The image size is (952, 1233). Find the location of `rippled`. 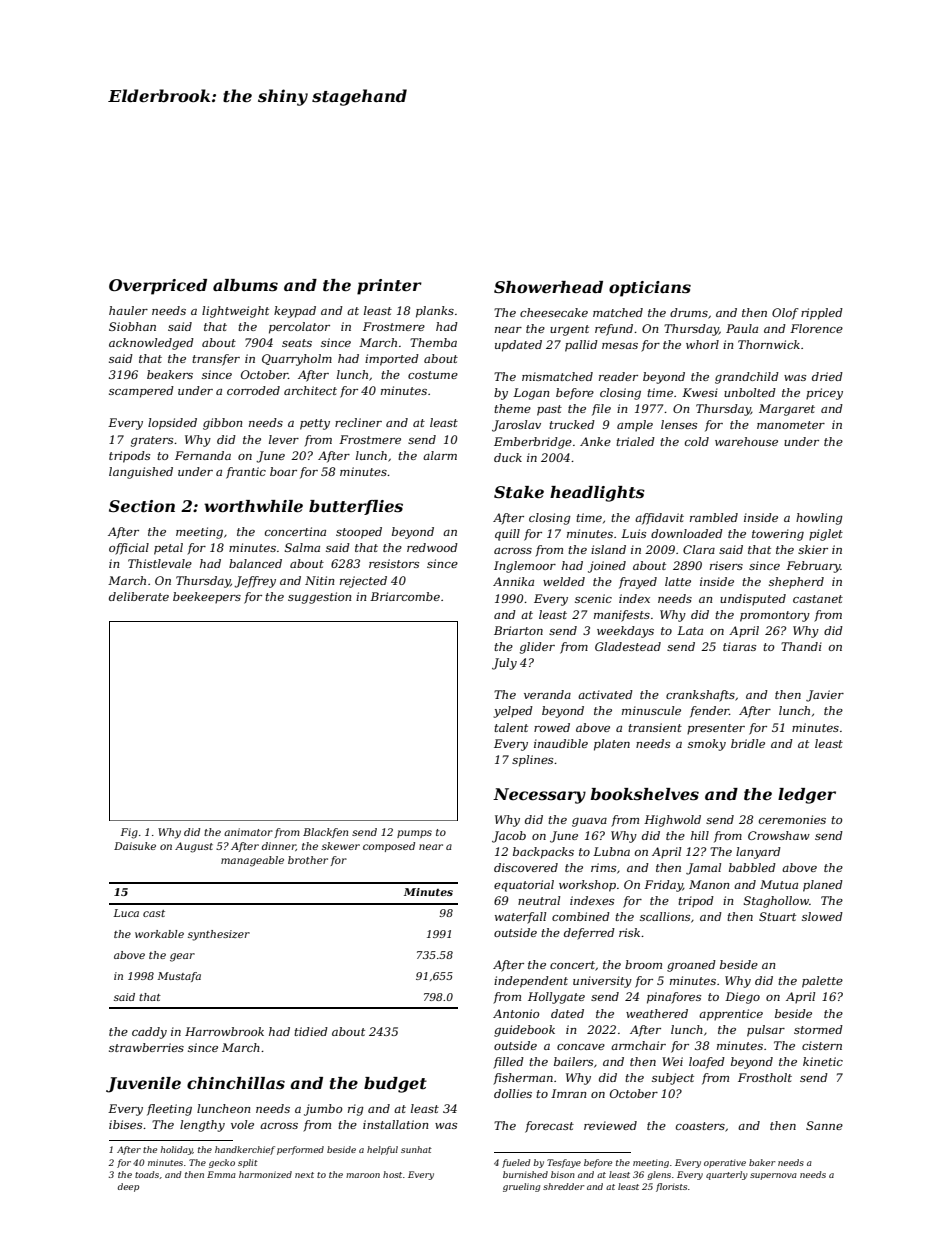

rippled is located at coordinates (822, 314).
